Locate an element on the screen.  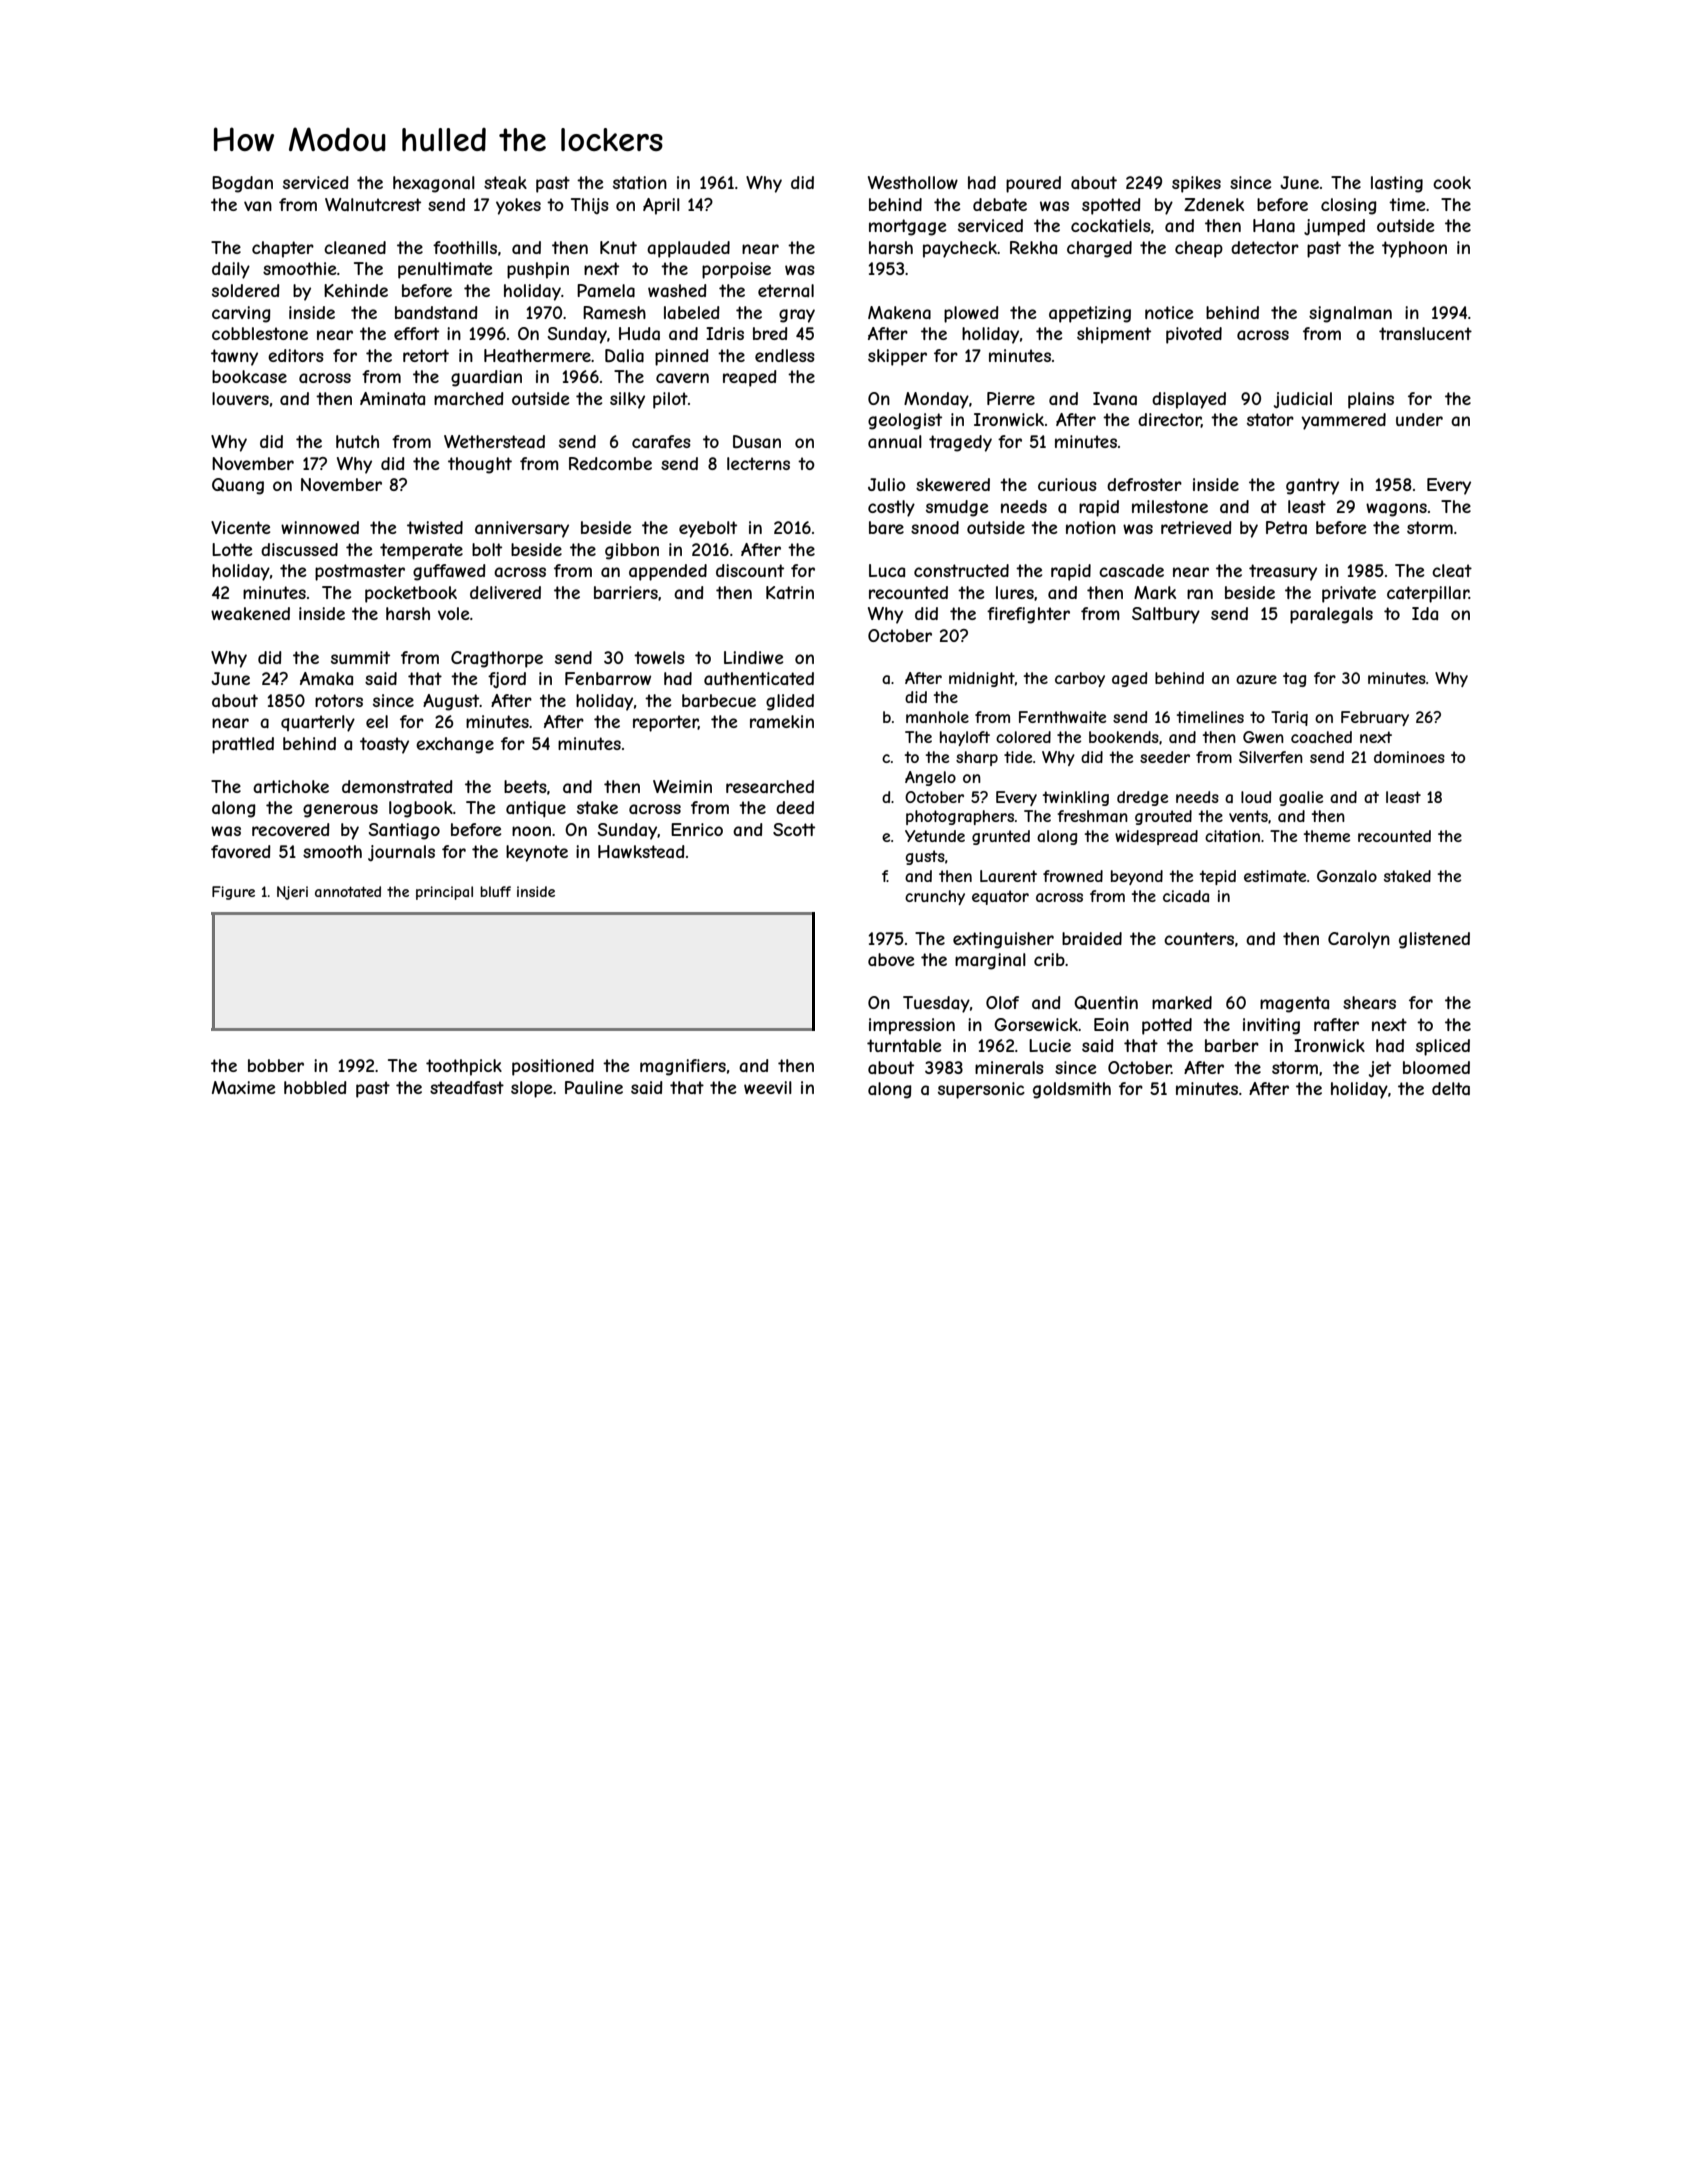
cheap is located at coordinates (1199, 249).
